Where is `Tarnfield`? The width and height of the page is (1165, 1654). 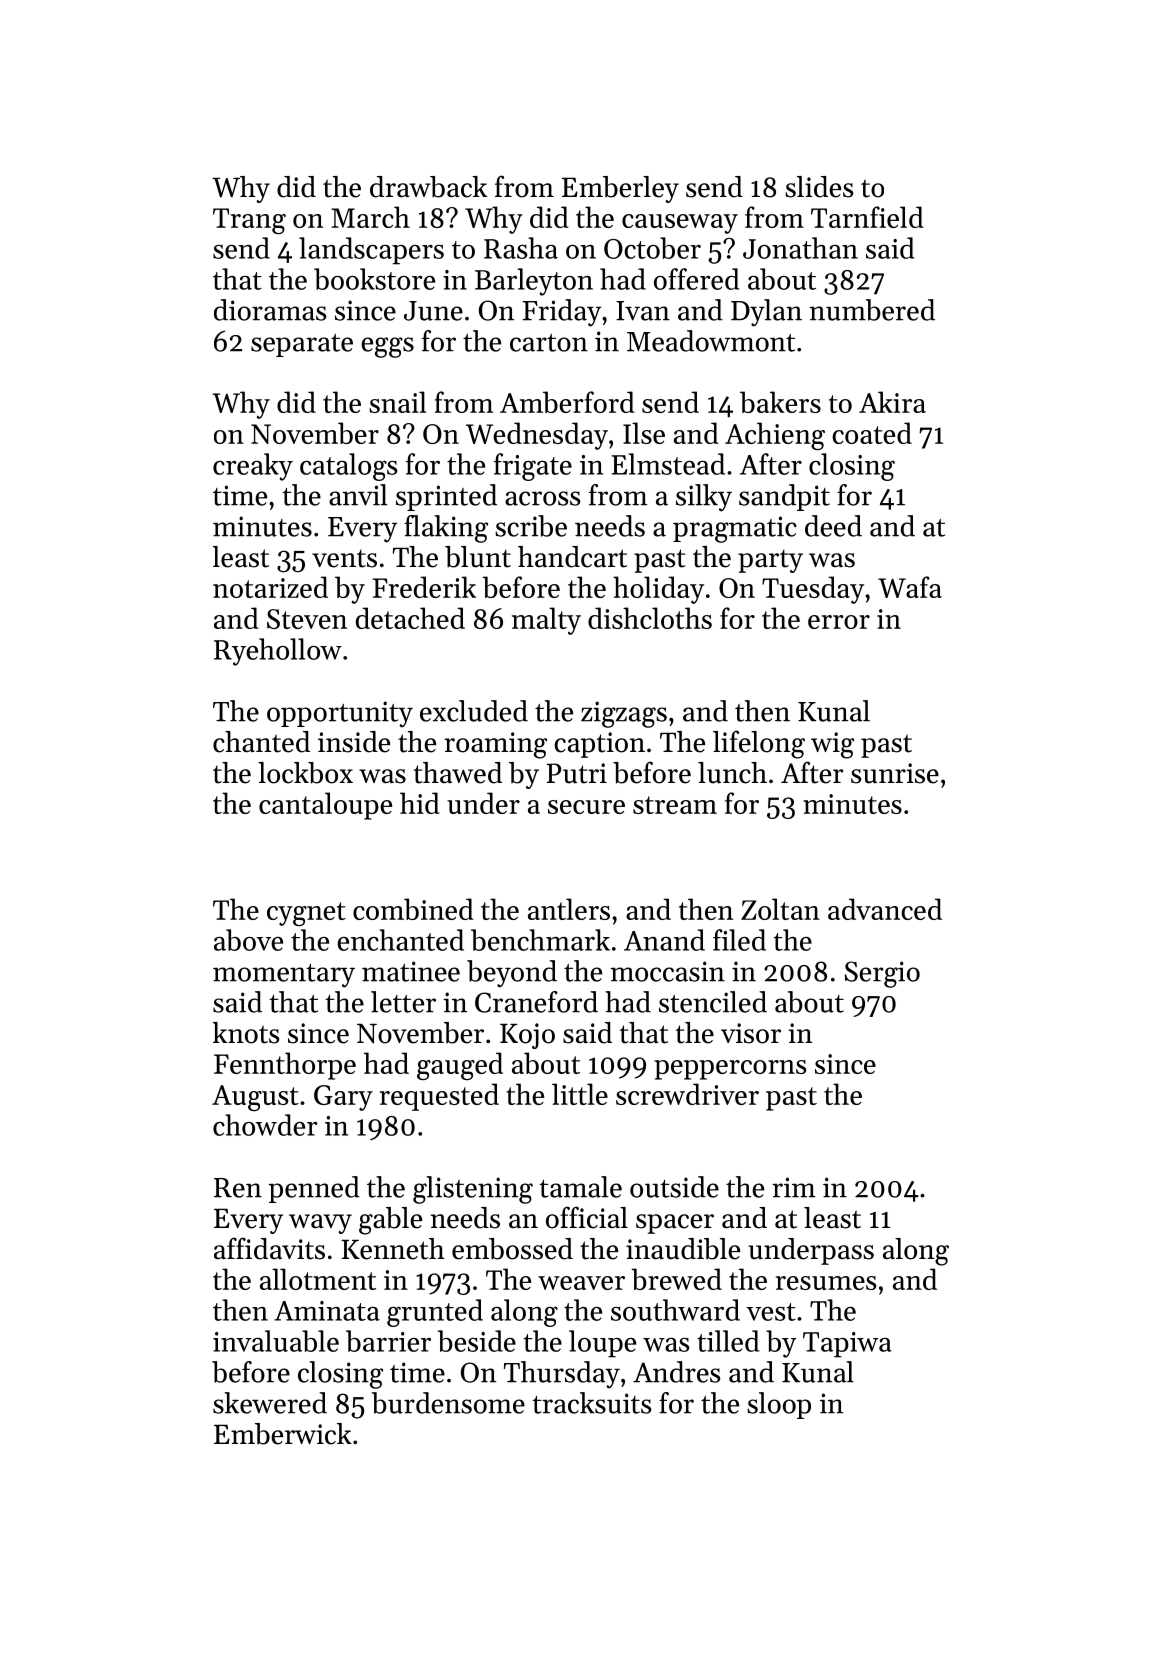
Tarnfield is located at coordinates (867, 217).
